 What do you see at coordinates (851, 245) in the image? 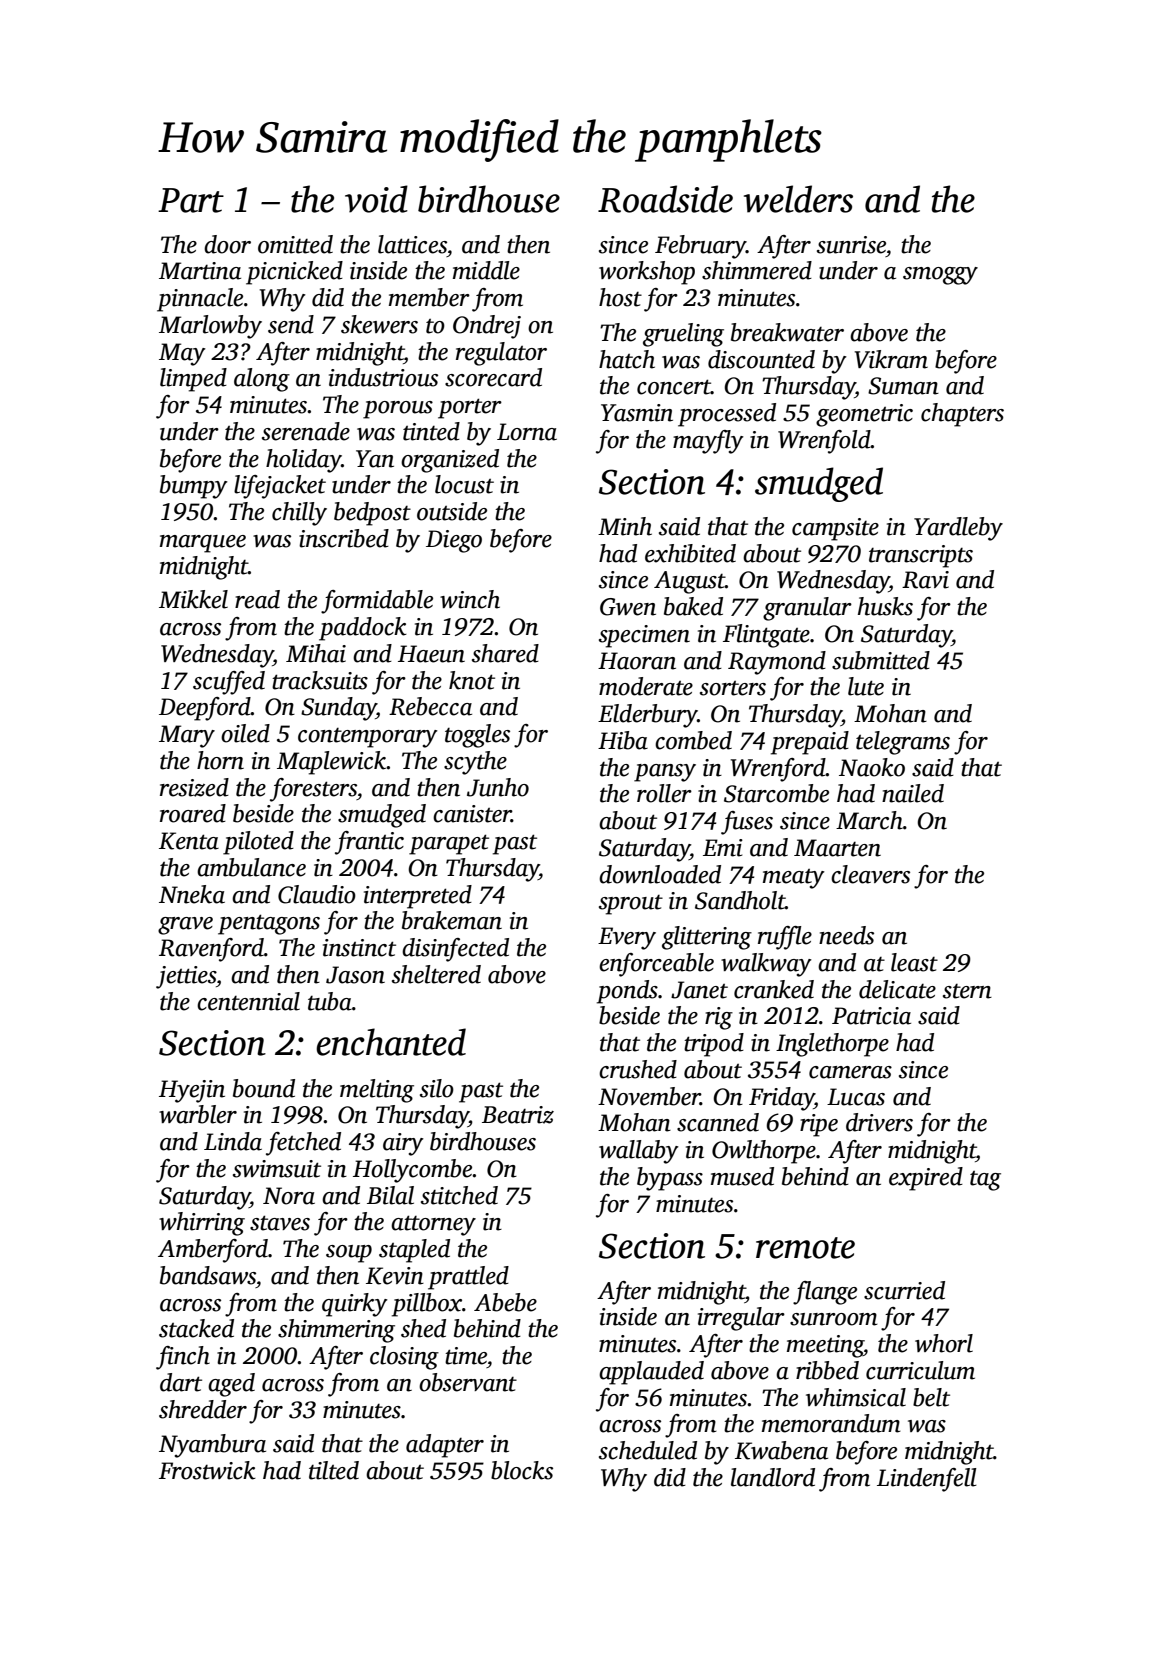
I see `sunrise` at bounding box center [851, 245].
